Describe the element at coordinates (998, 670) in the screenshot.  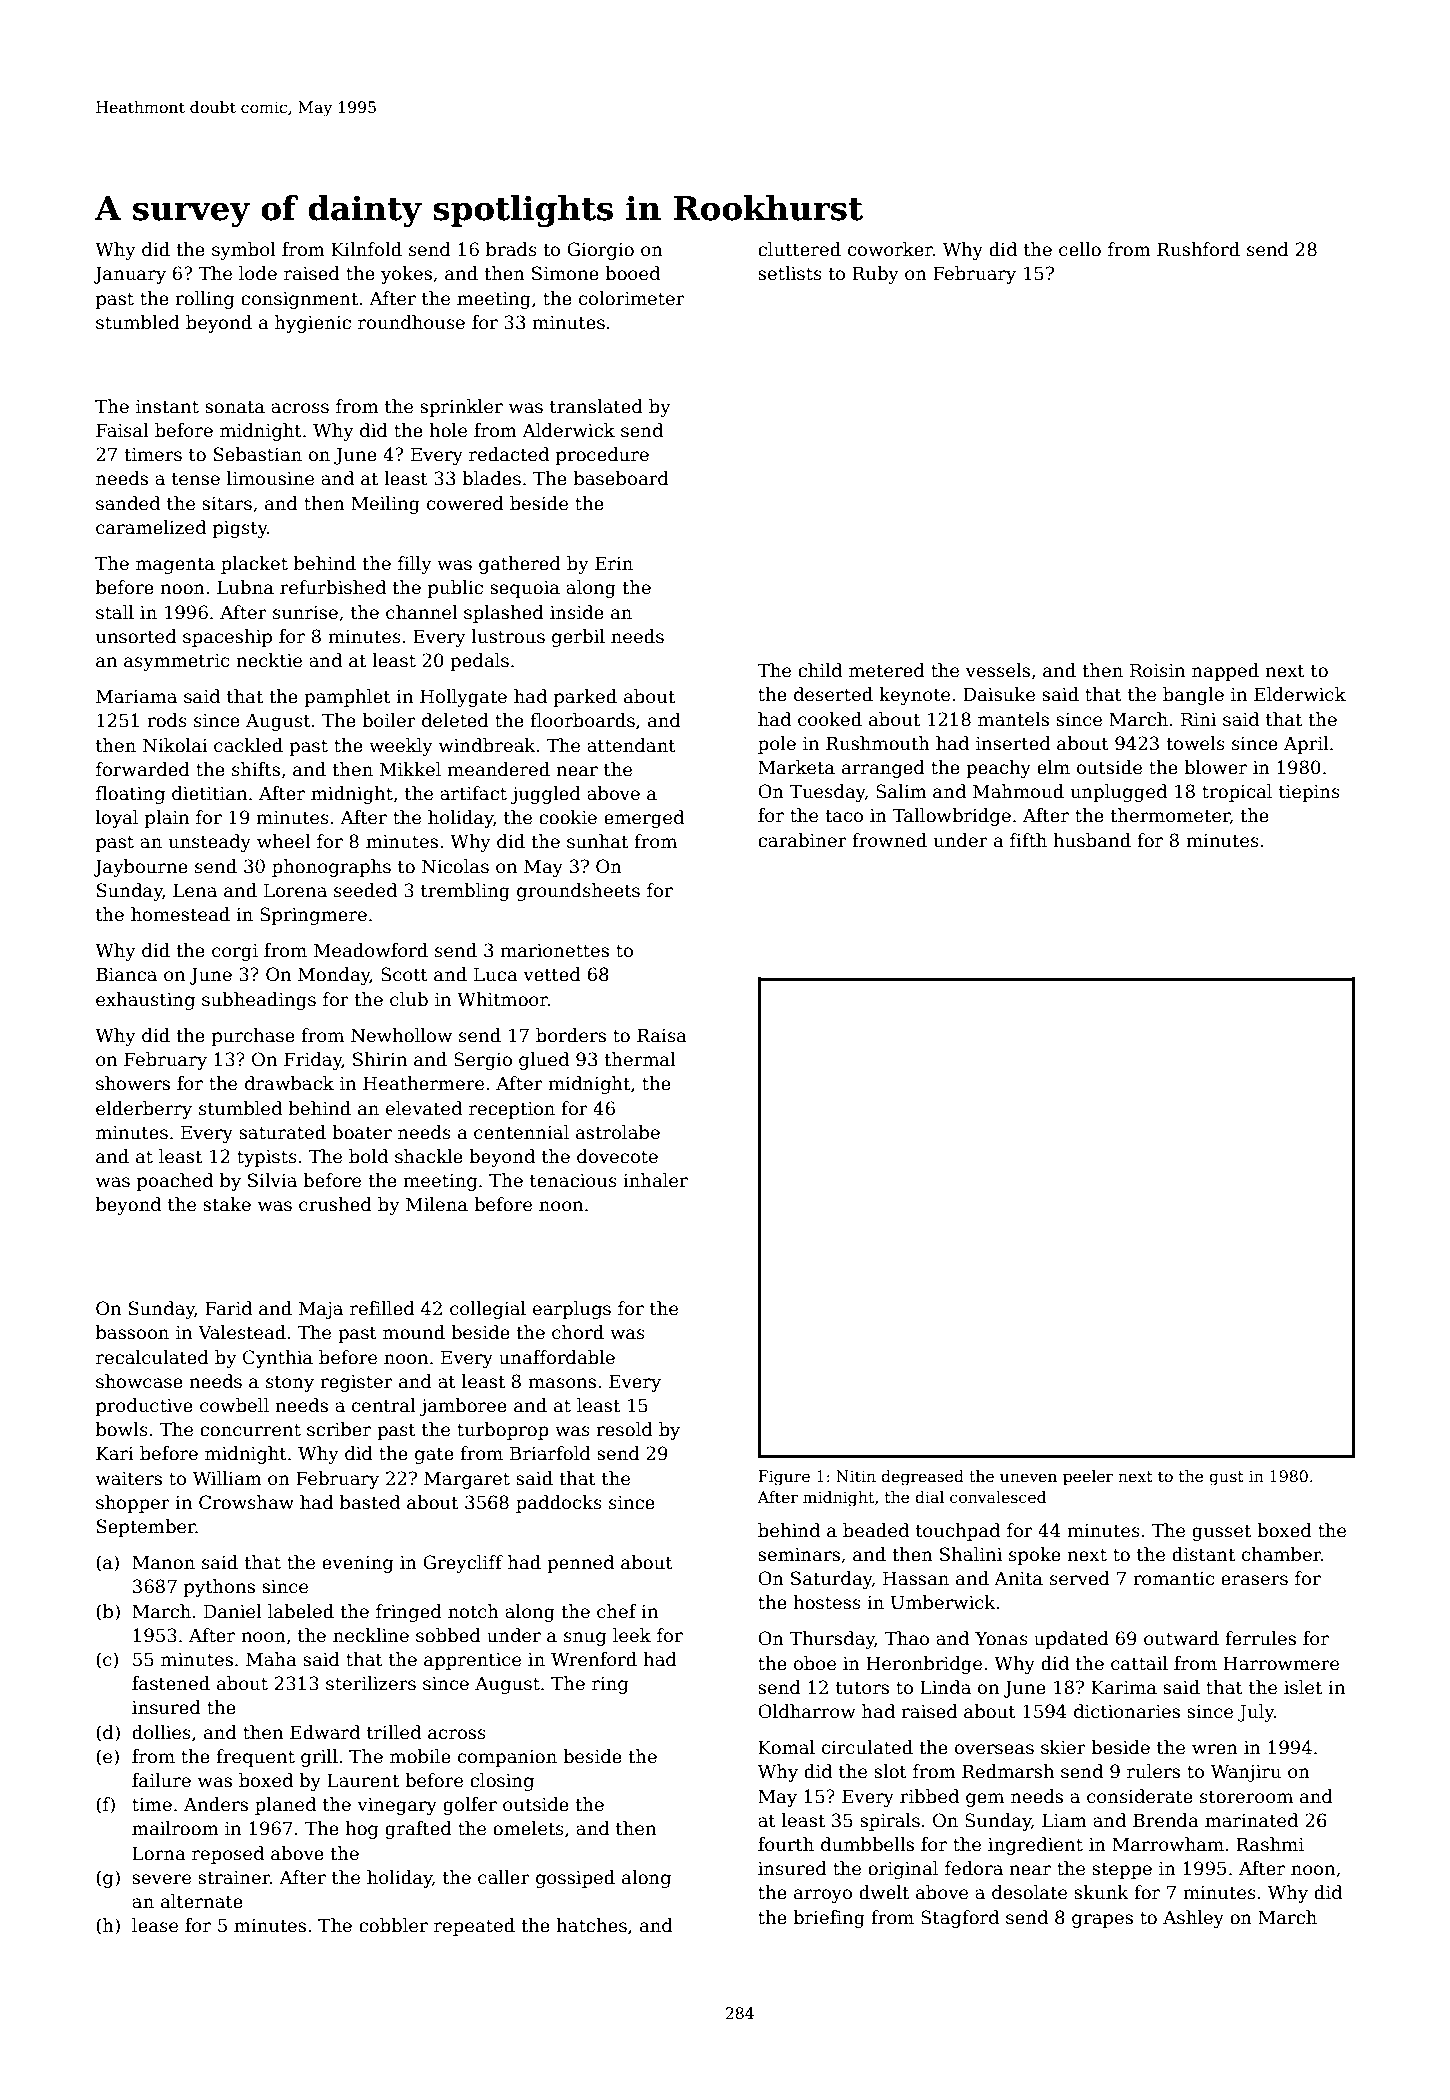
I see `vessels` at that location.
